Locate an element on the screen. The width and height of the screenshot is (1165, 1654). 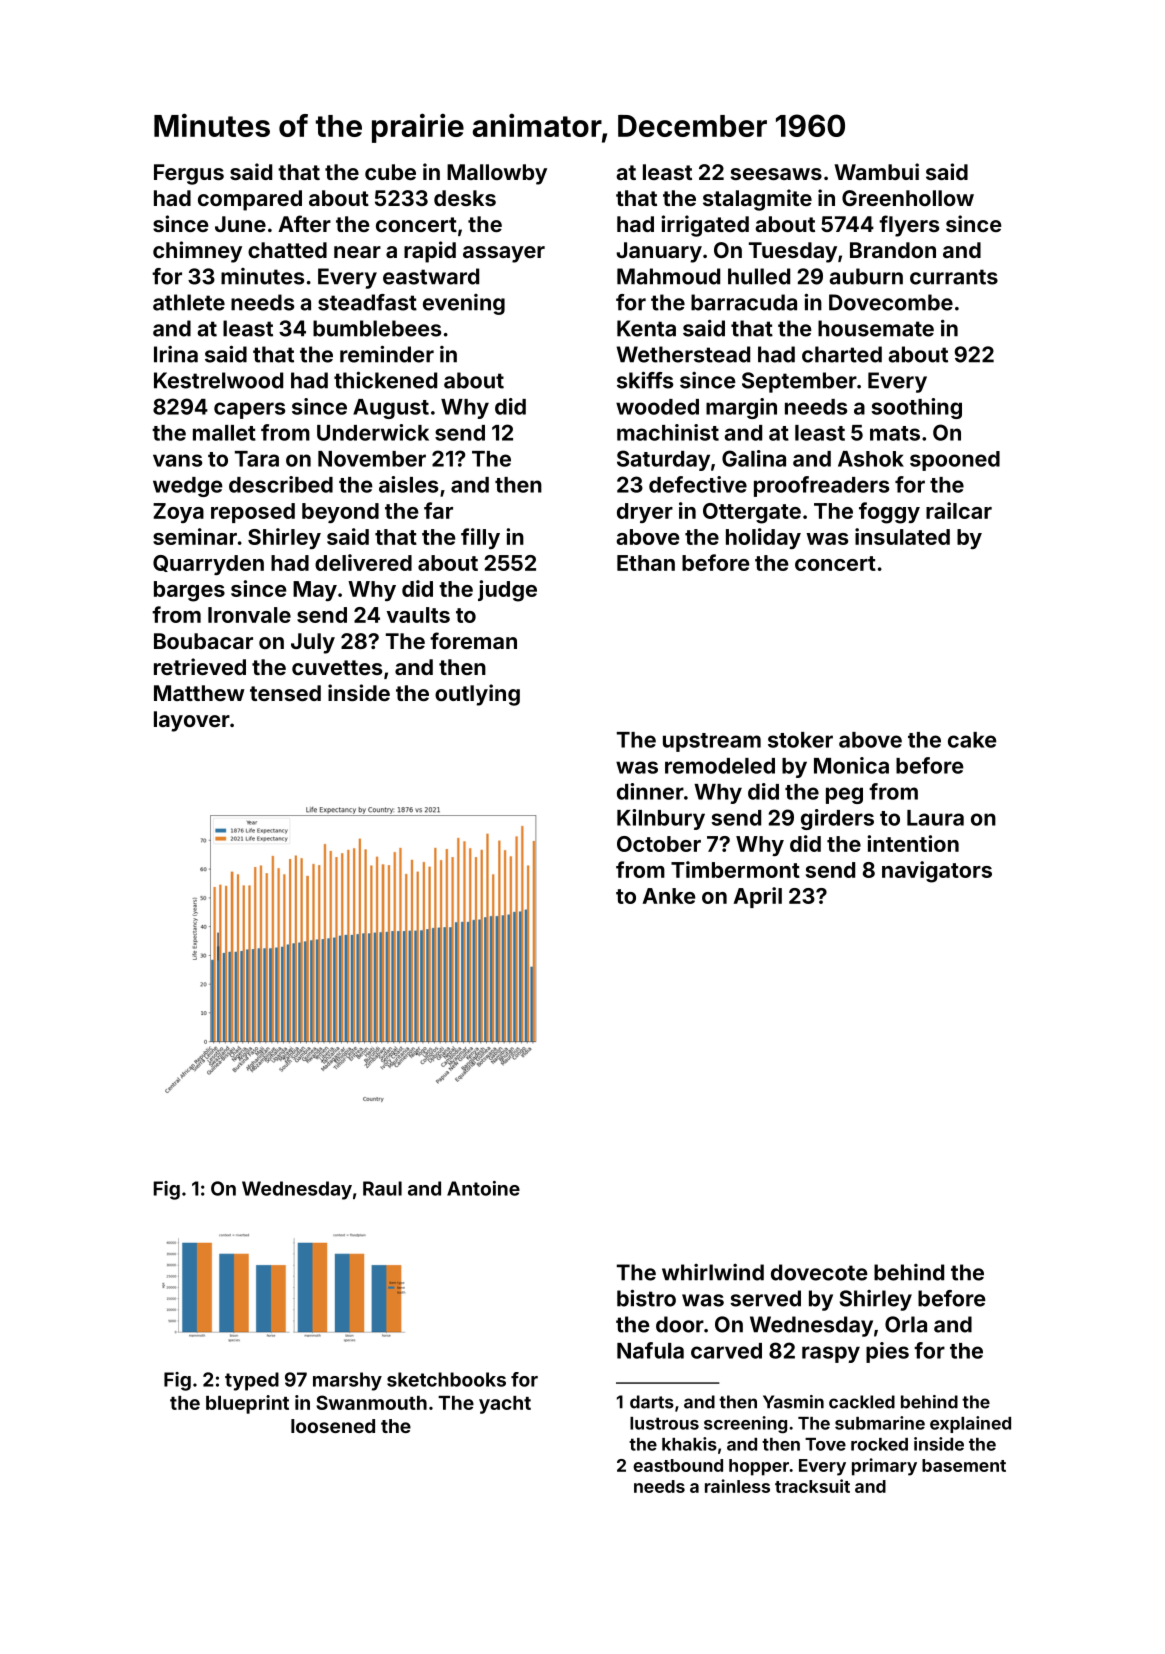
chatted is located at coordinates (287, 250).
